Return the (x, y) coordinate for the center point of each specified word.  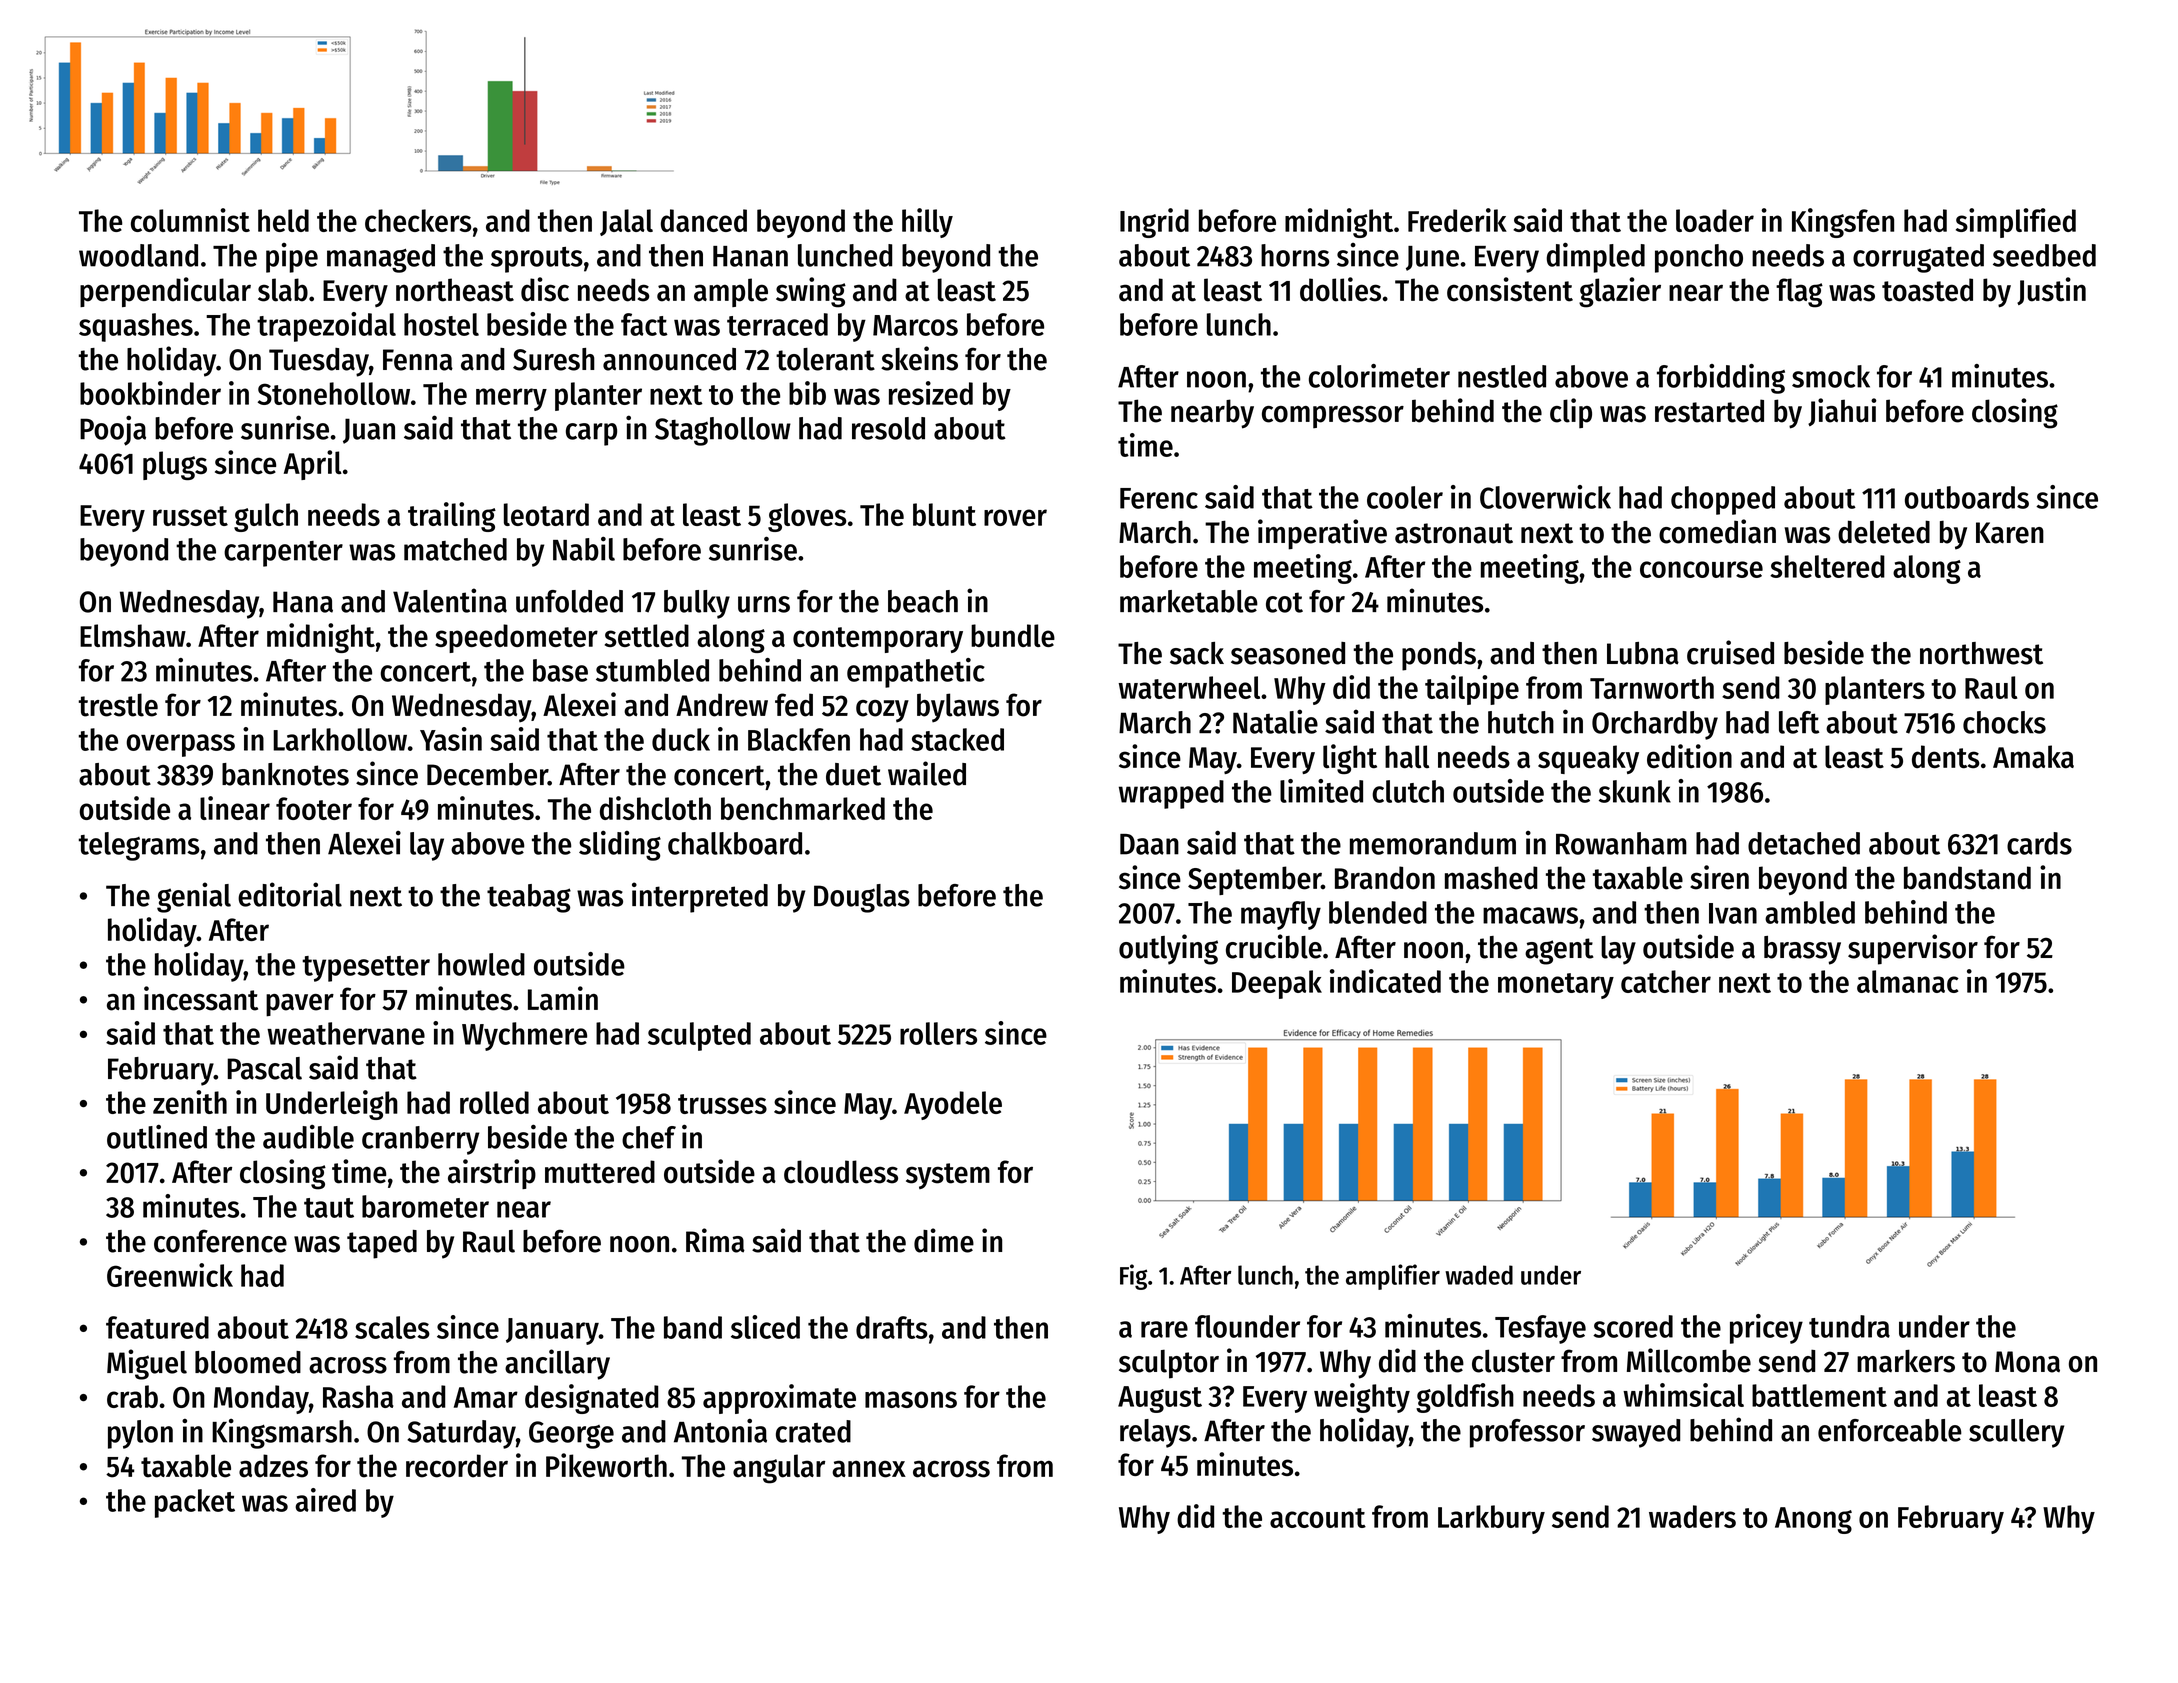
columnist (190, 220)
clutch (1408, 791)
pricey (1766, 1329)
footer (314, 808)
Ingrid (1154, 223)
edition (1689, 756)
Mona (2027, 1362)
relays (1155, 1433)
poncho (1699, 258)
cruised (1730, 652)
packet (195, 1503)
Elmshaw (133, 635)
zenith (190, 1102)
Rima (715, 1240)
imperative (1322, 534)
